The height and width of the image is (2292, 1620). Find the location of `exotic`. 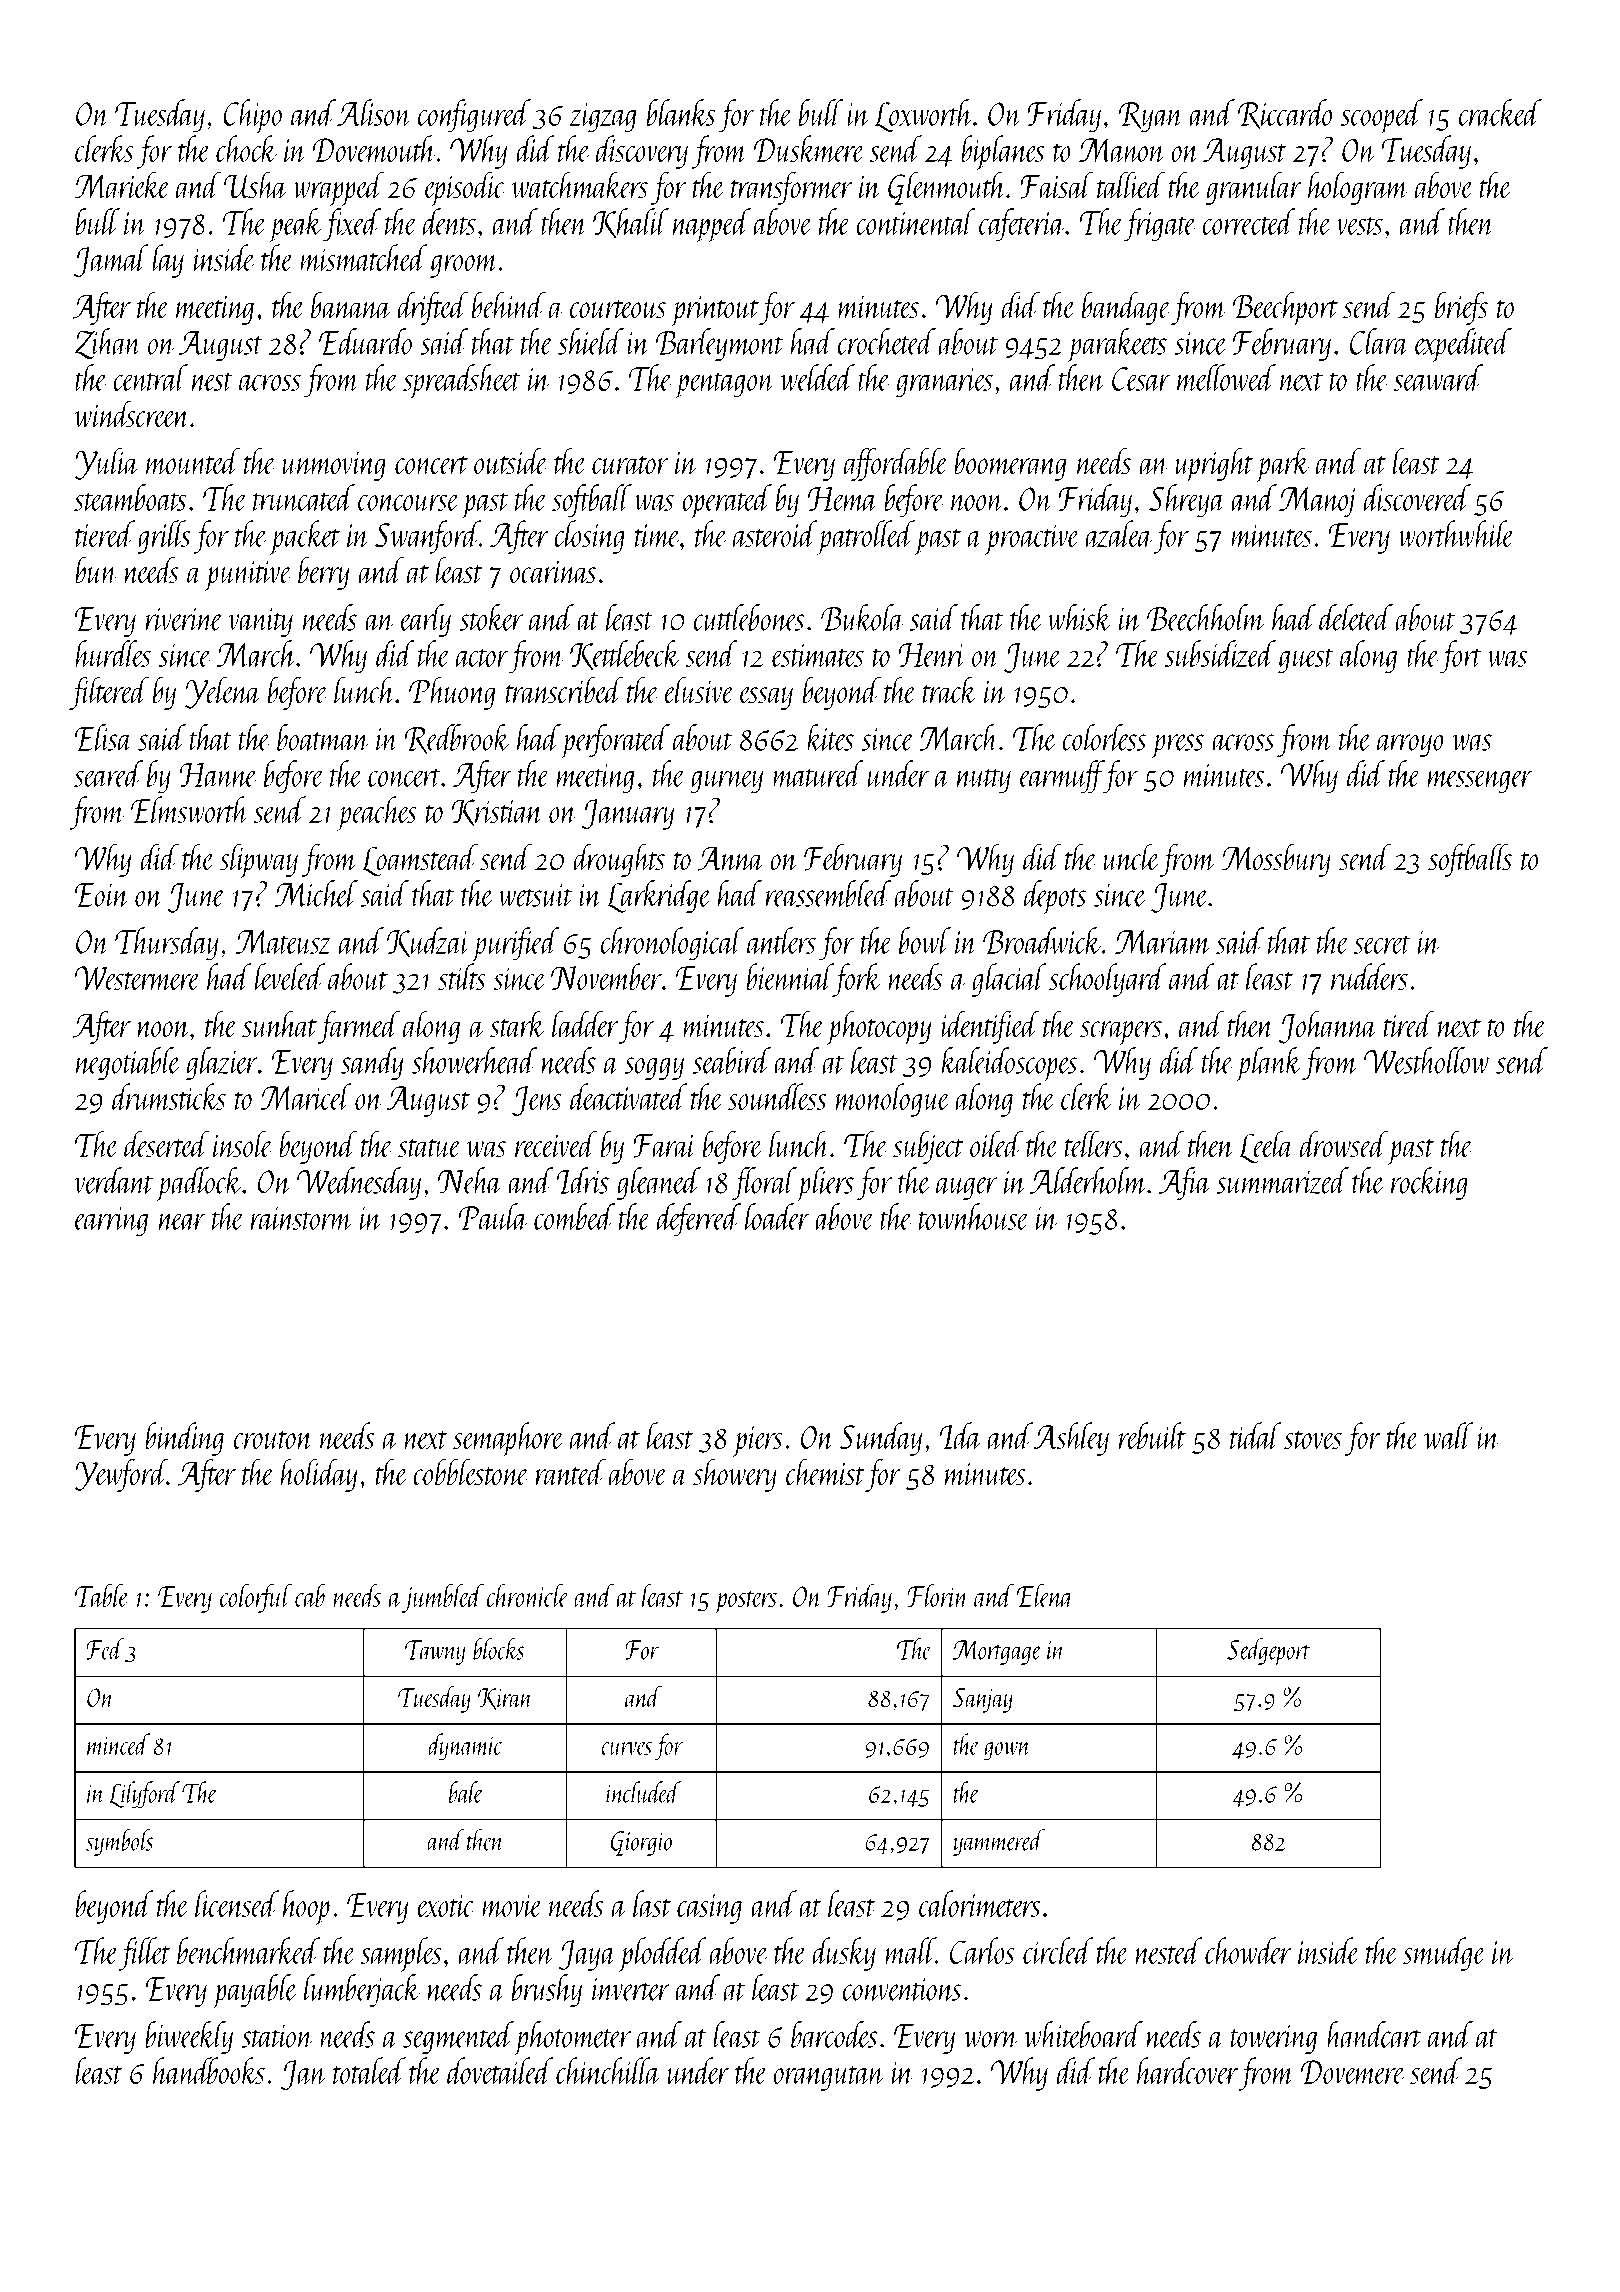

exotic is located at coordinates (446, 1905).
